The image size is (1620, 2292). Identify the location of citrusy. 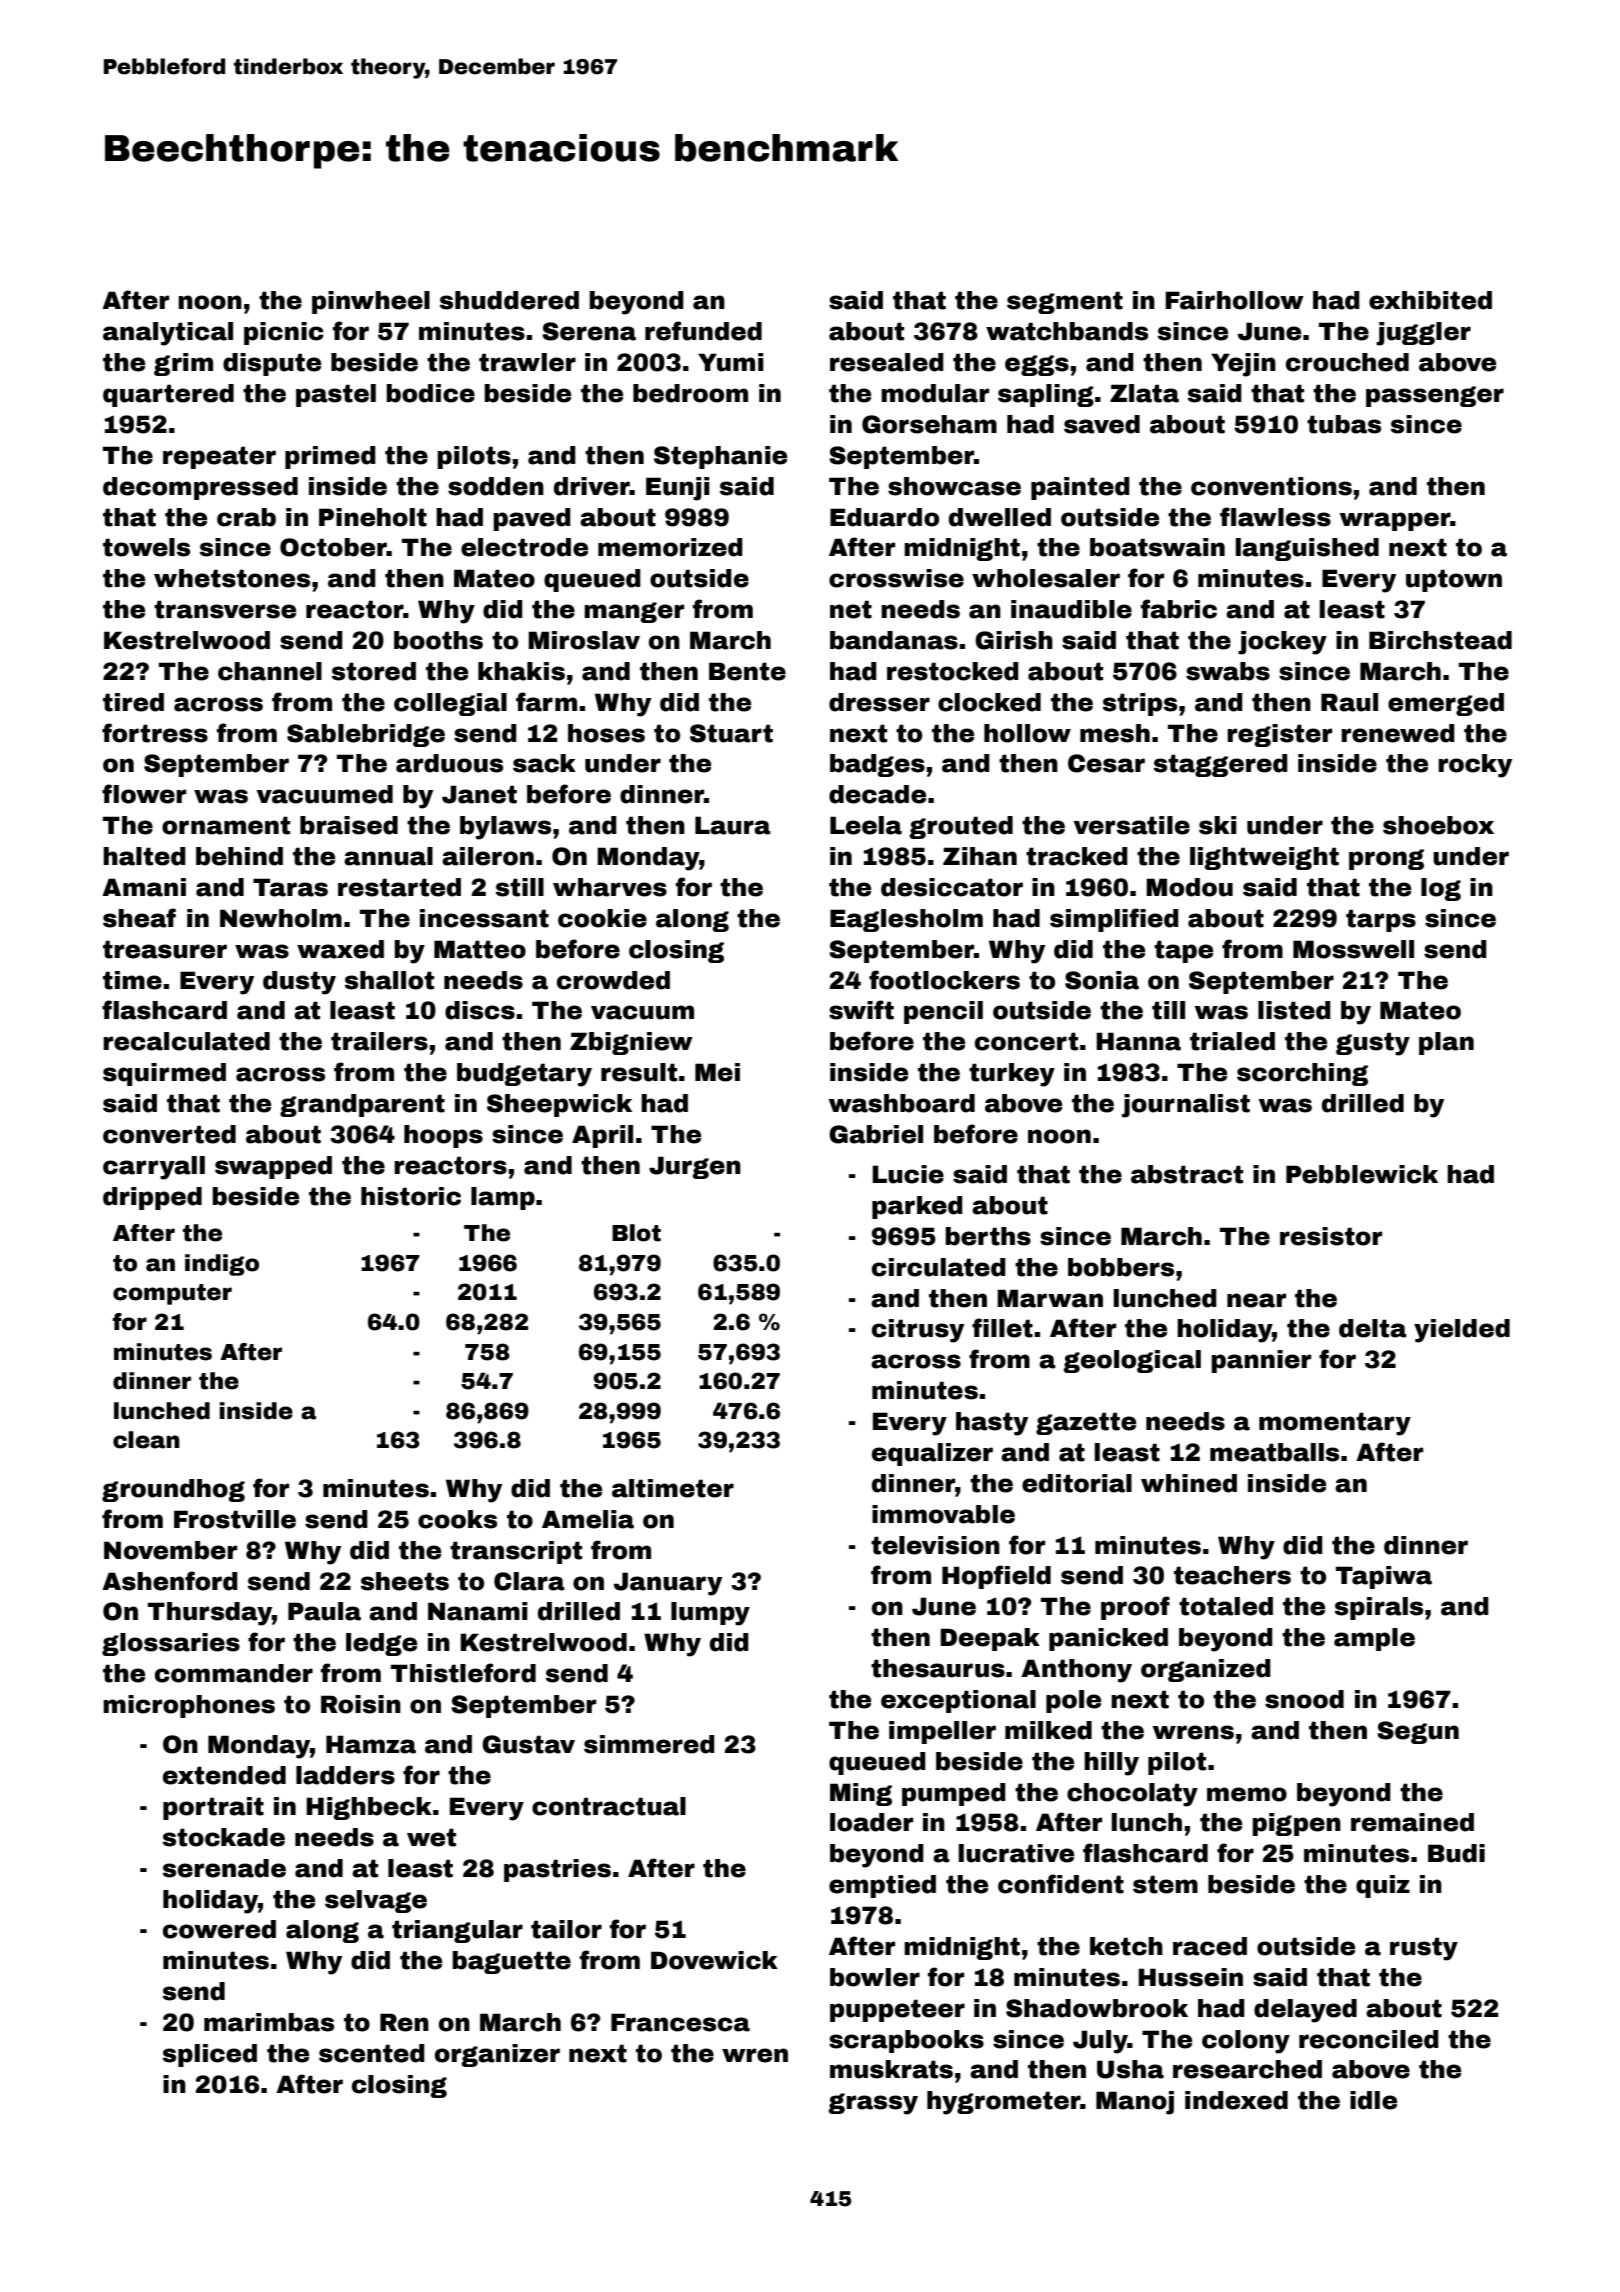
(918, 1331).
